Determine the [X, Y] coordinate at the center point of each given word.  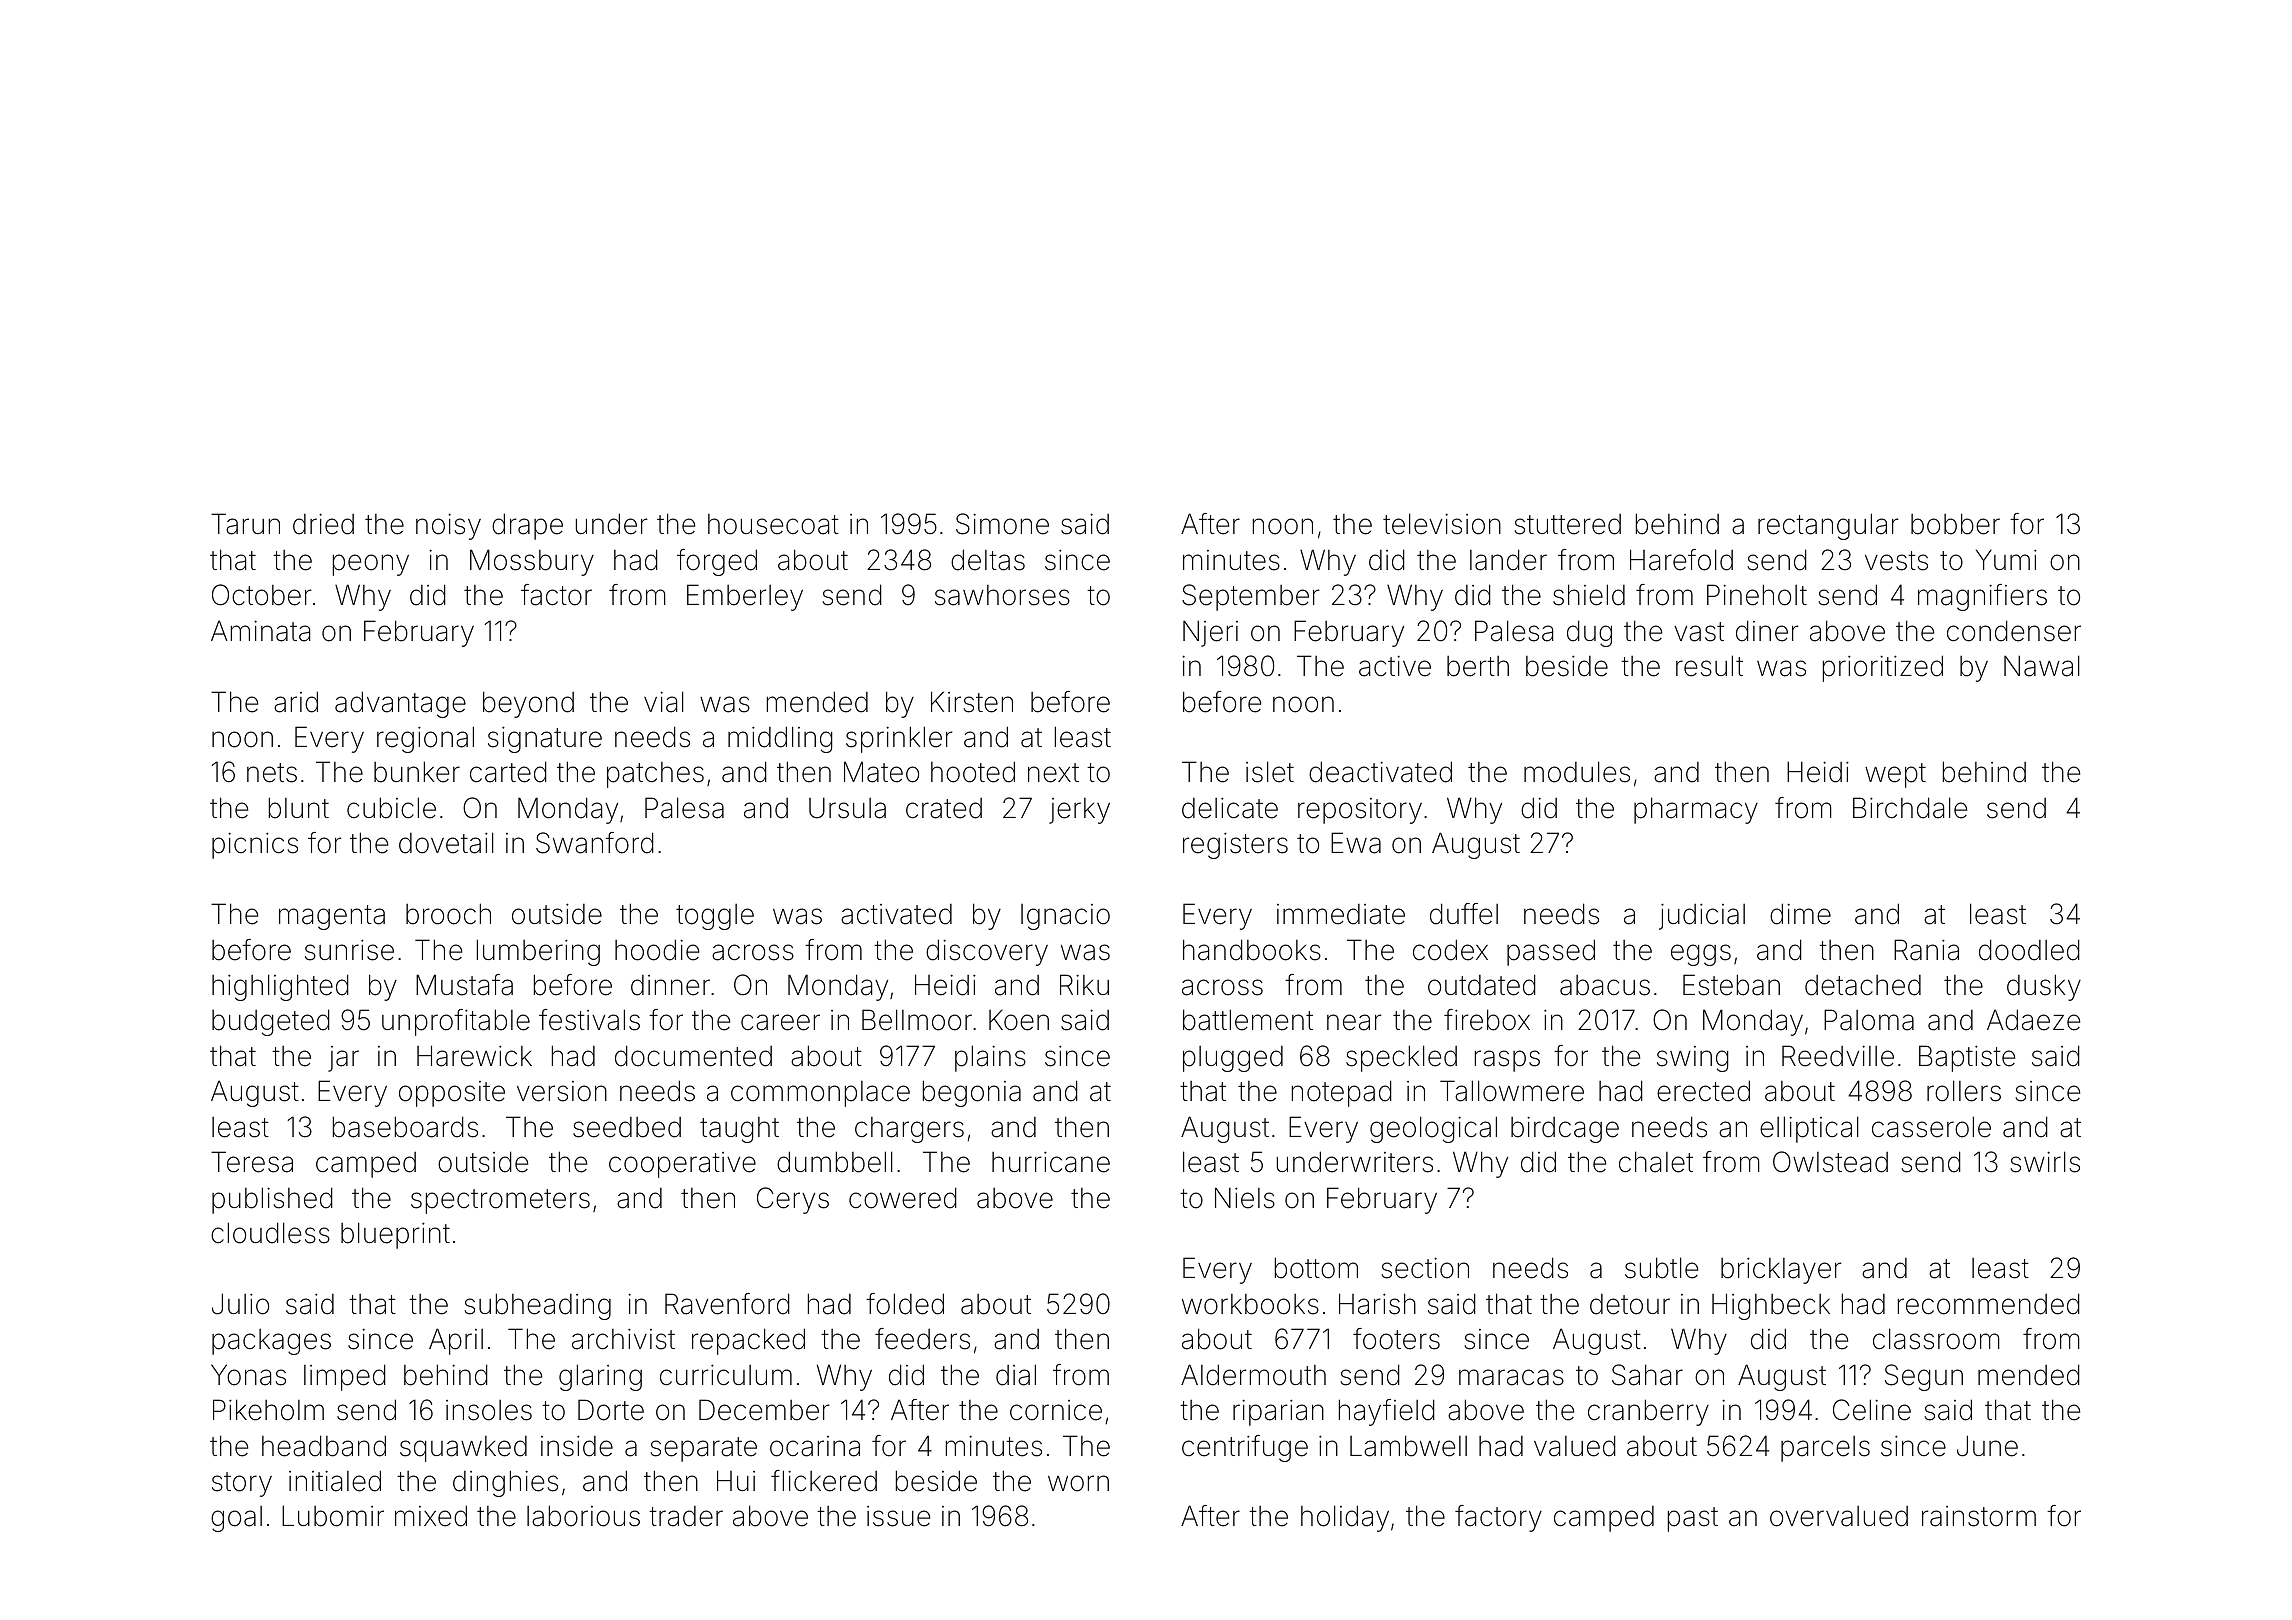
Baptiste [1967, 1058]
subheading [537, 1306]
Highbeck [1771, 1306]
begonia [972, 1093]
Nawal [2042, 666]
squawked [463, 1449]
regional [425, 739]
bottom [1316, 1268]
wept [1895, 775]
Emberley [745, 597]
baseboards [405, 1127]
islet [1270, 772]
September [1251, 597]
